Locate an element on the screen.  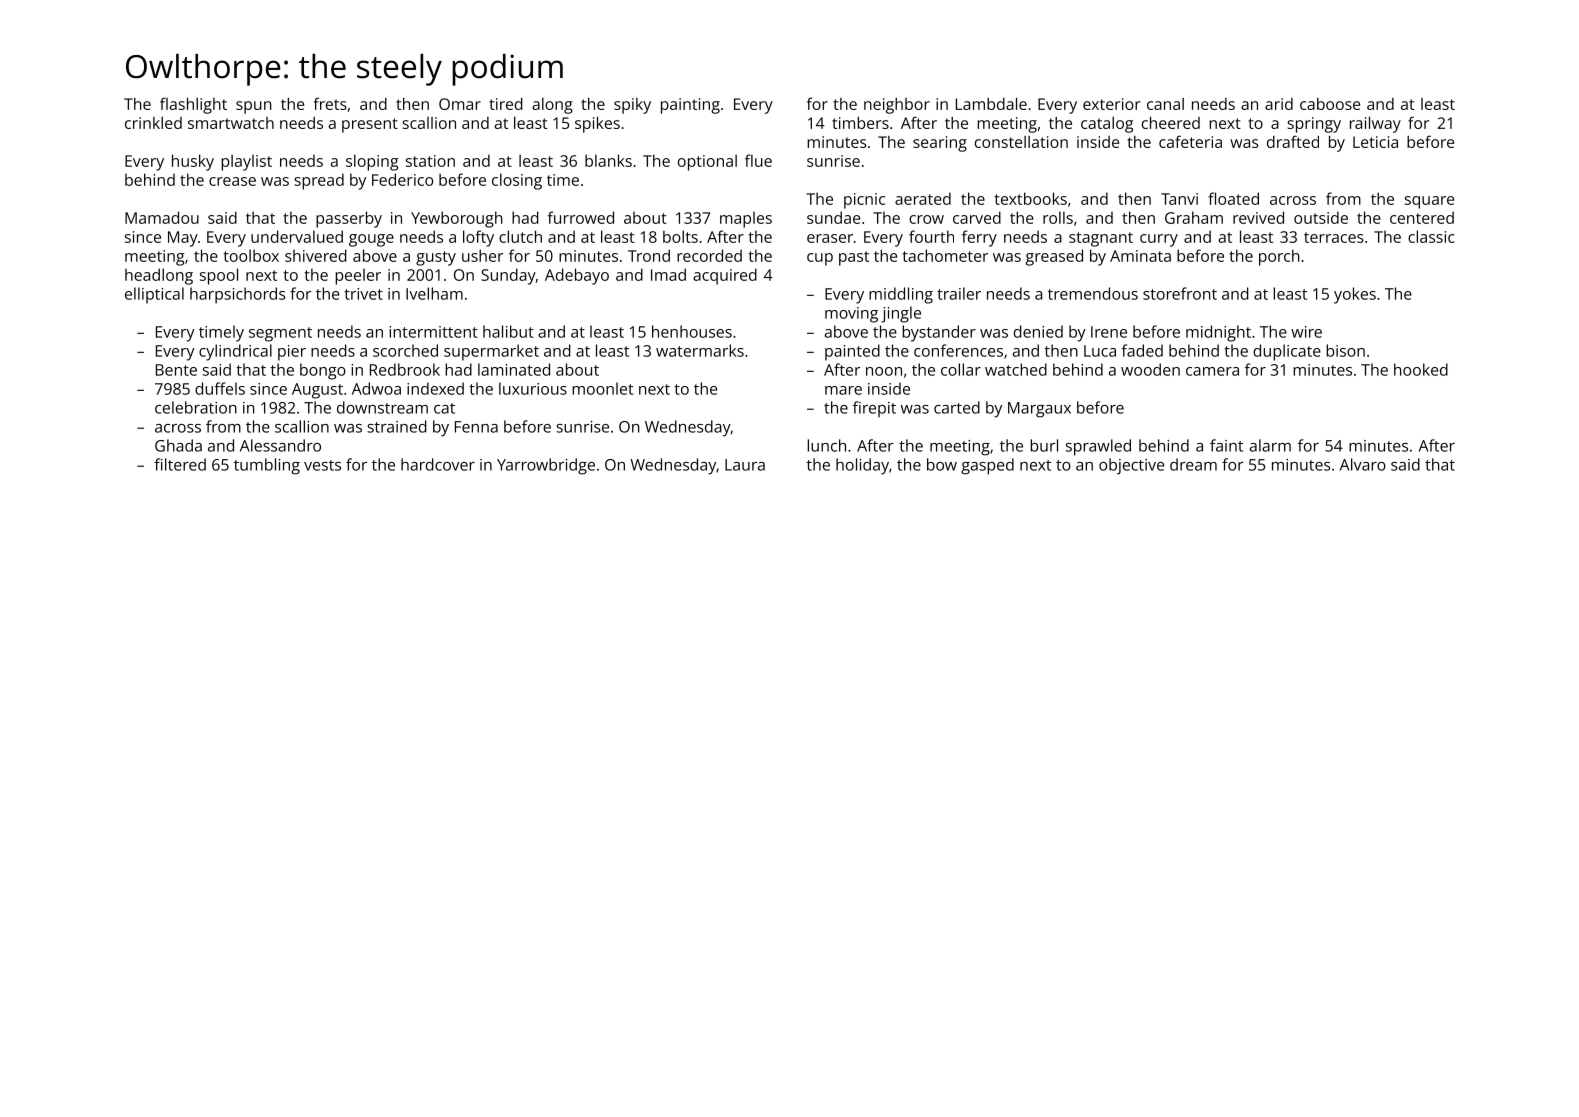
picnic is located at coordinates (864, 201).
